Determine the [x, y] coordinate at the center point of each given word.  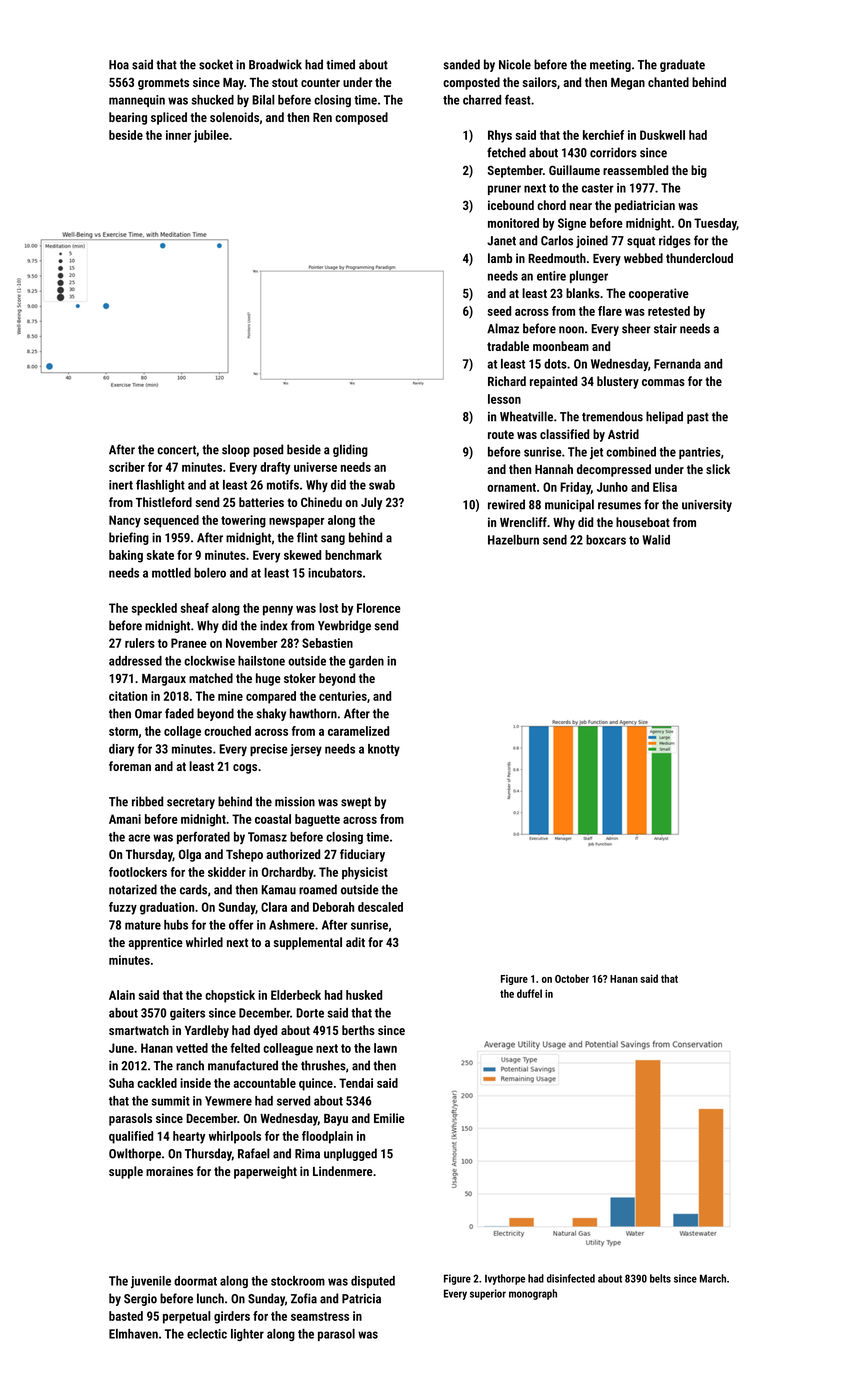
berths [358, 1030]
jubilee [211, 136]
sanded [461, 64]
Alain [122, 995]
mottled [171, 573]
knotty [384, 750]
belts [660, 1278]
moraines [169, 1171]
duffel [529, 993]
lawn [385, 1048]
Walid [656, 540]
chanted [668, 82]
